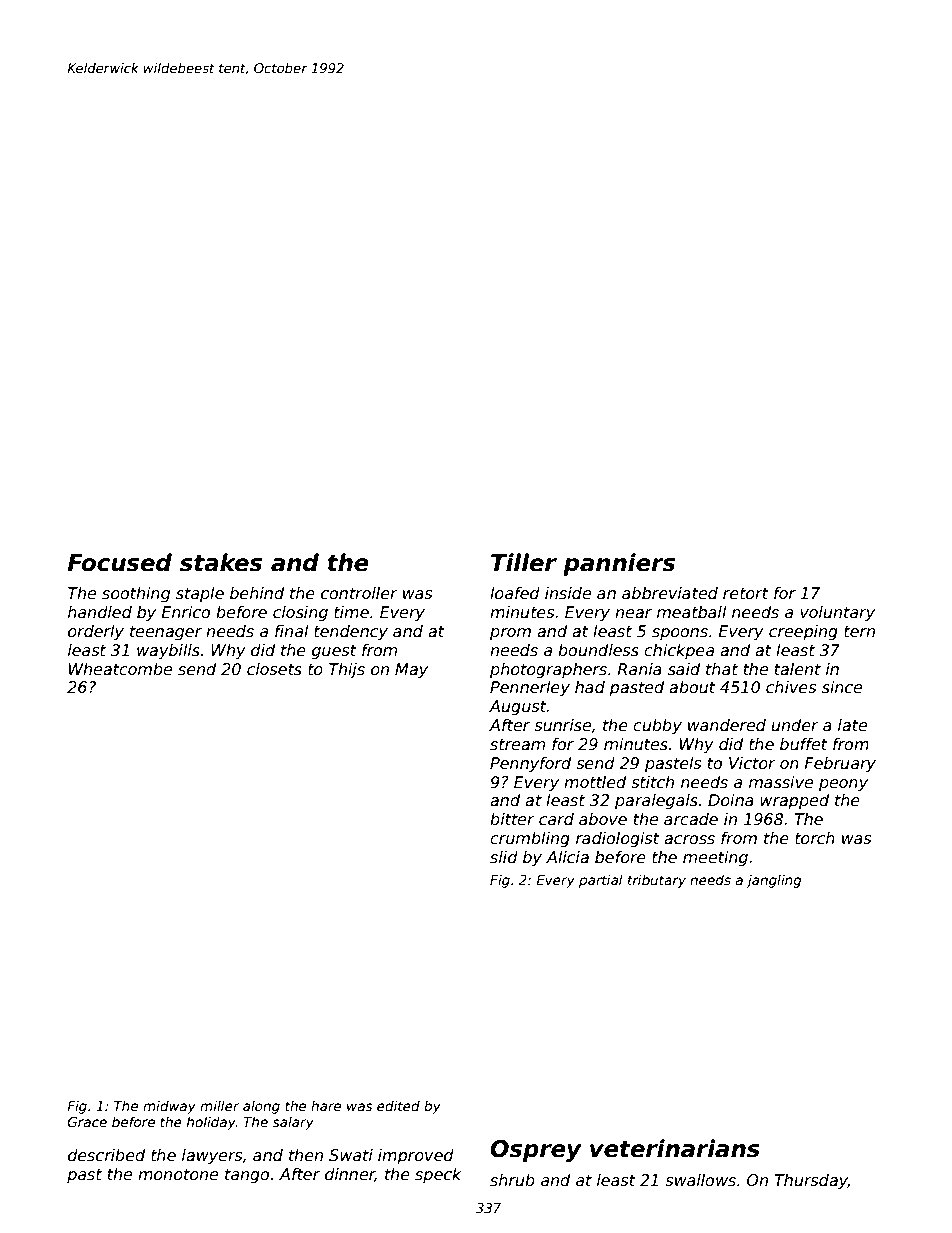 The width and height of the image is (952, 1233). I want to click on miller, so click(219, 1105).
